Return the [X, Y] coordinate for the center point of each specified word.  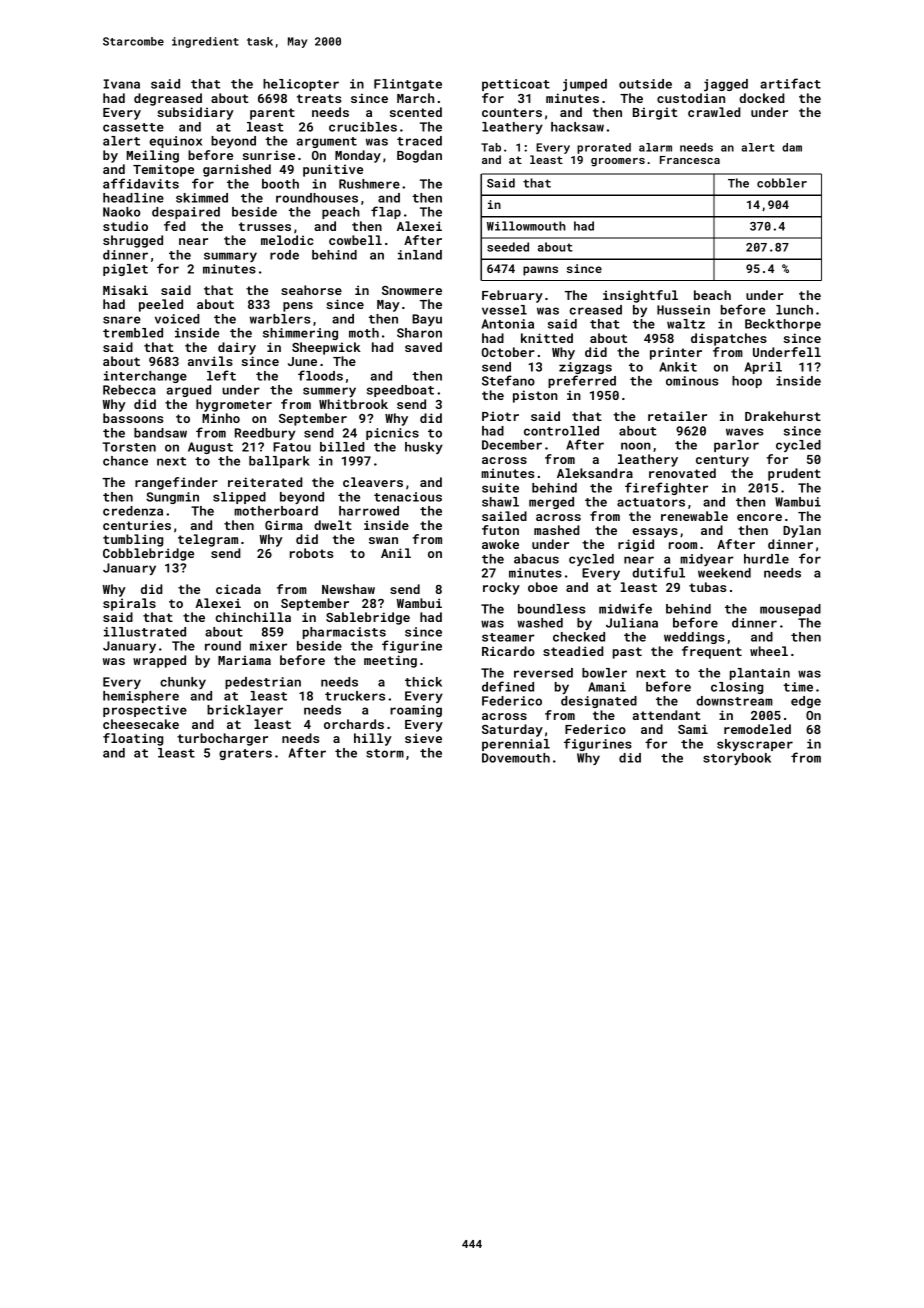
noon [636, 446]
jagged [726, 85]
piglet [125, 270]
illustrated [145, 632]
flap [386, 212]
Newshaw [348, 589]
